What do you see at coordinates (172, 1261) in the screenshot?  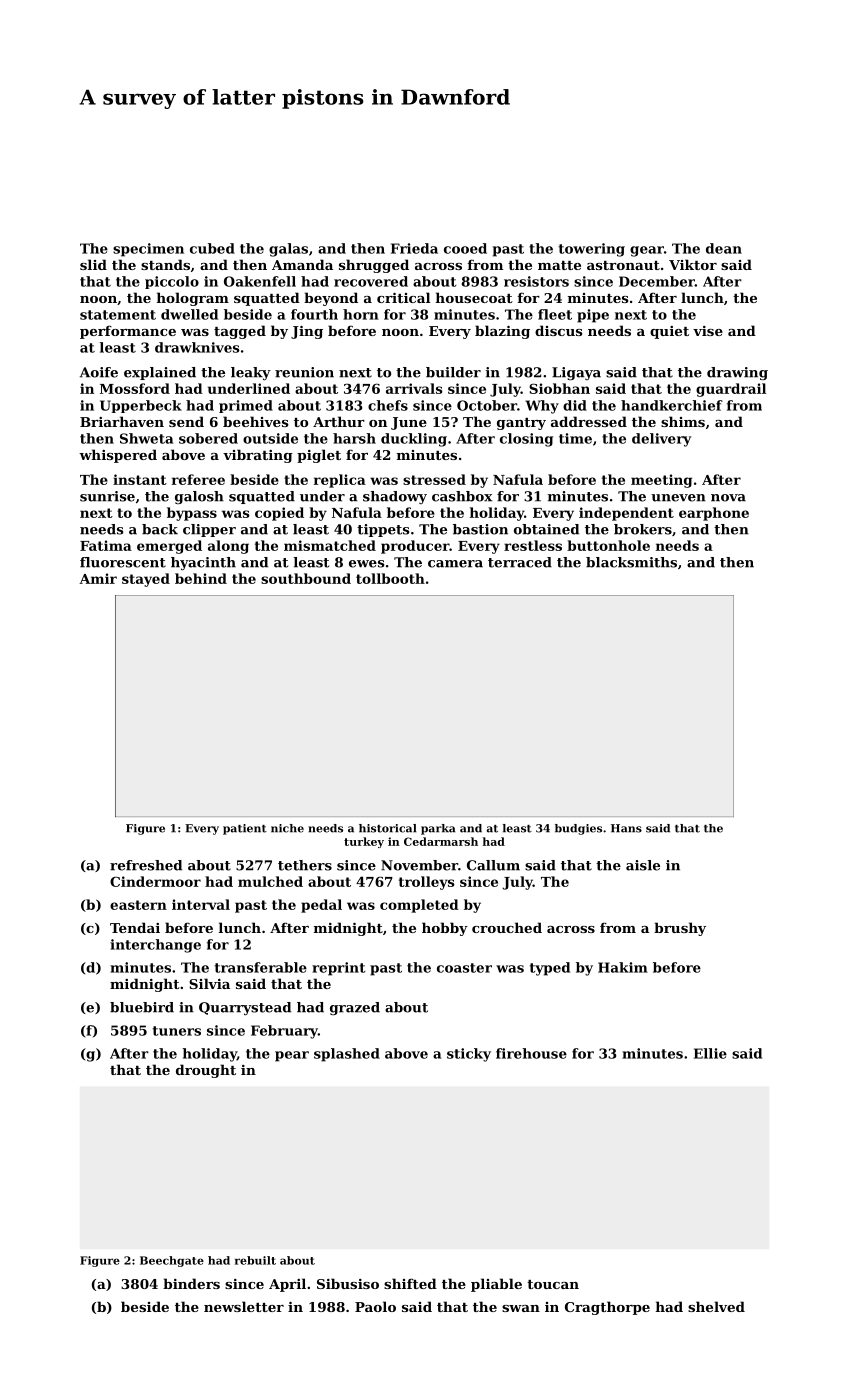 I see `Beechgate` at bounding box center [172, 1261].
